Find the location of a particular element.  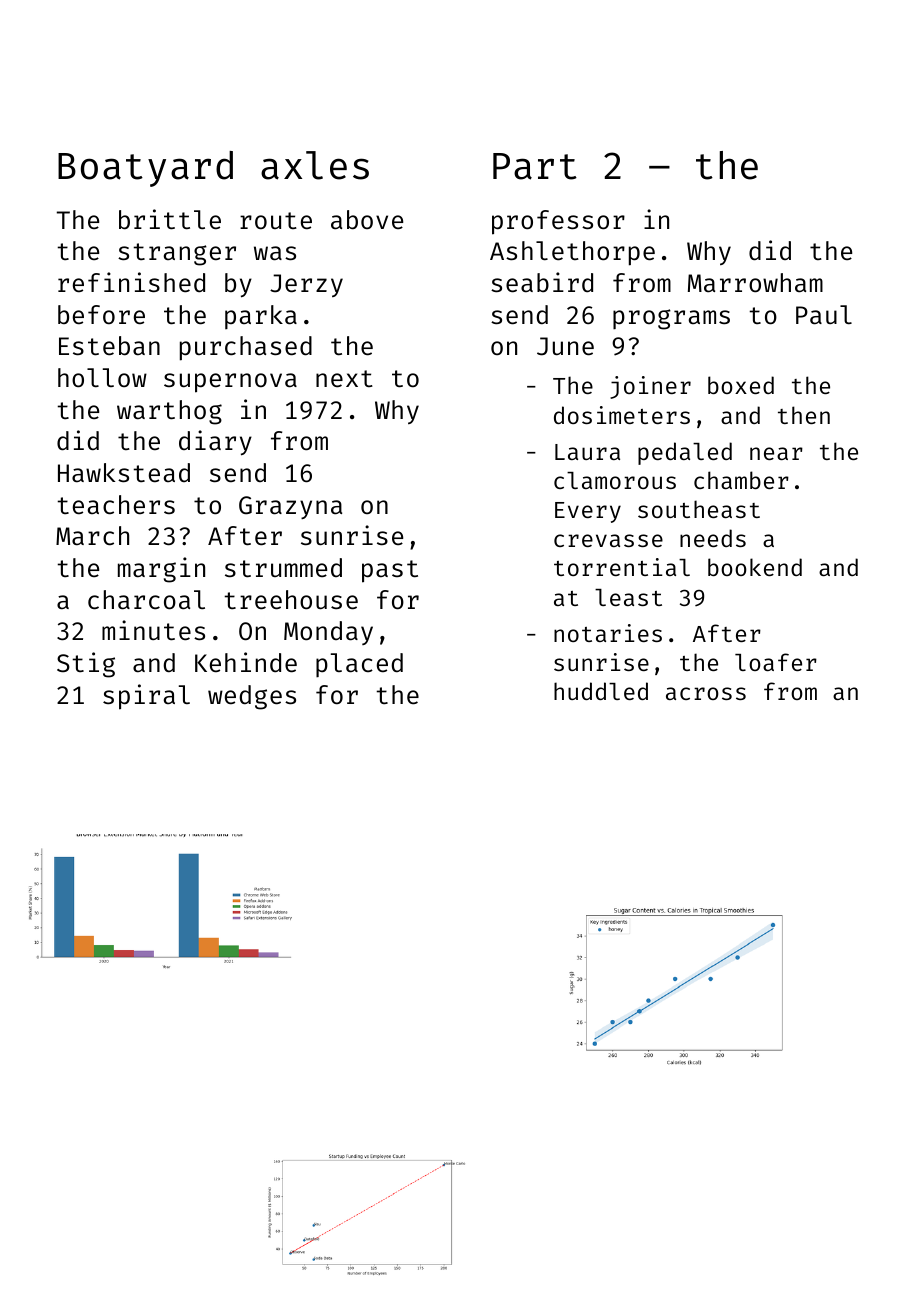

huddled is located at coordinates (601, 691).
